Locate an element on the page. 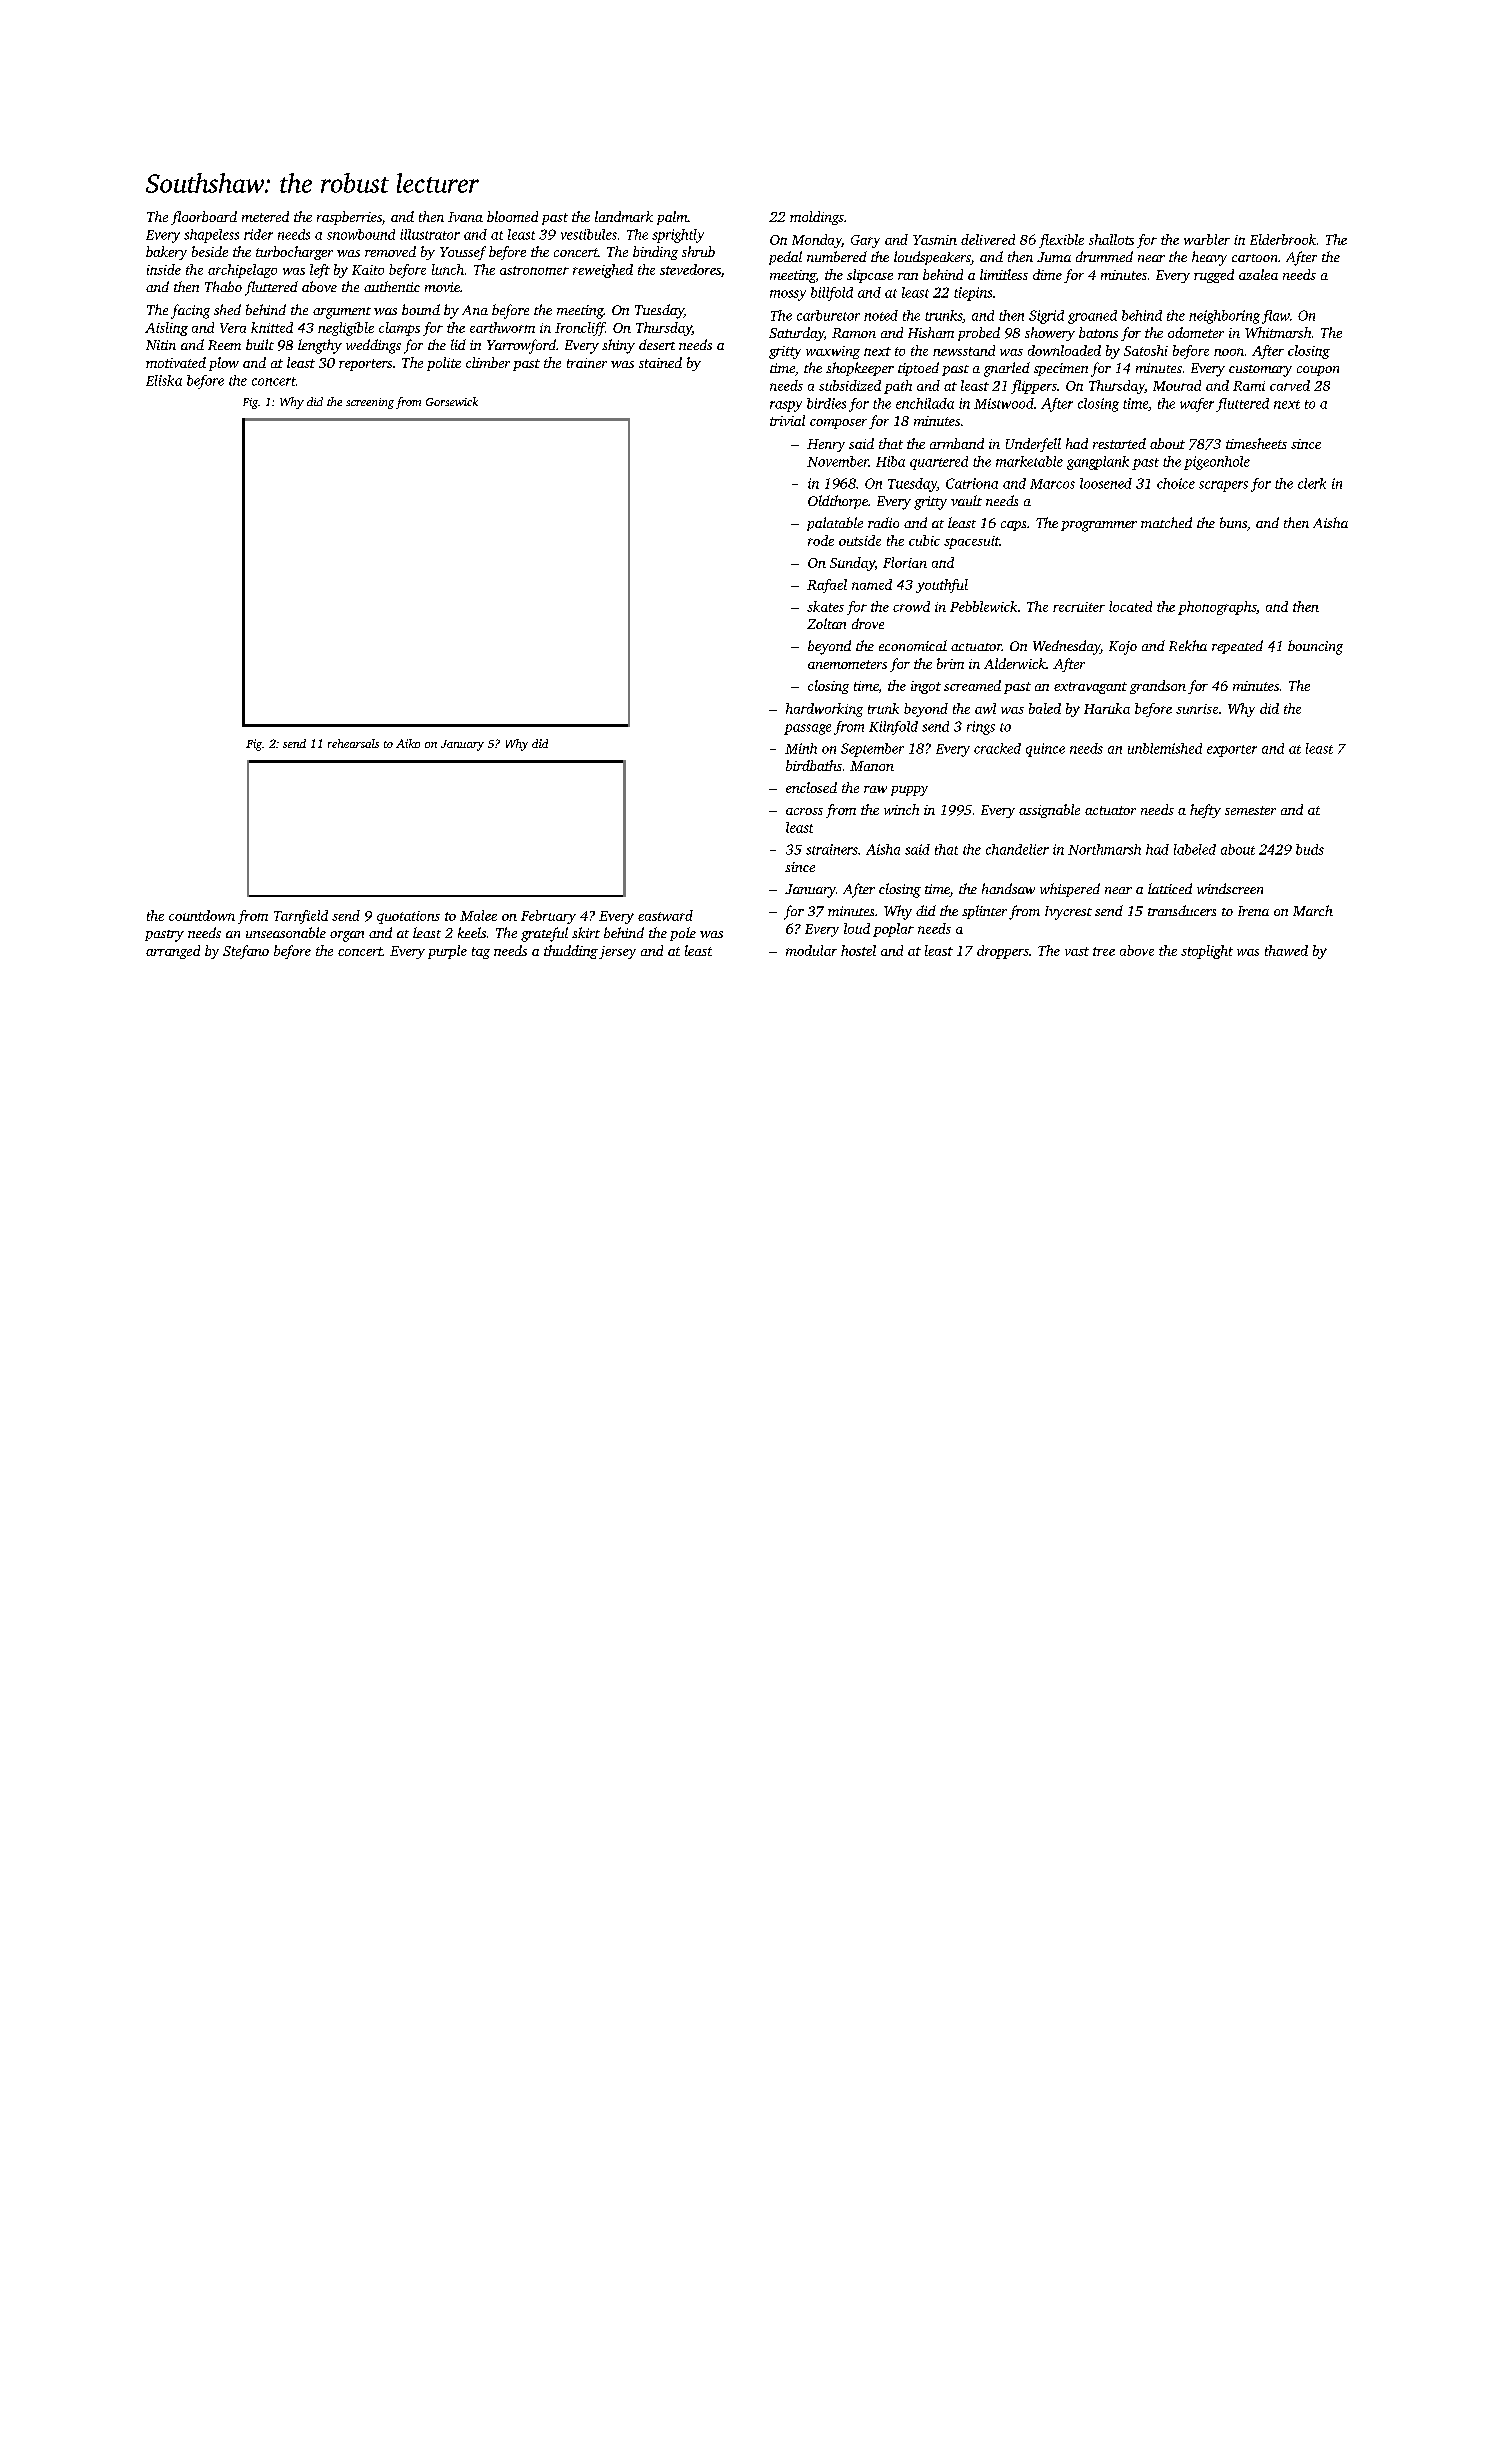 The width and height of the image is (1496, 2464). buns is located at coordinates (1233, 522).
